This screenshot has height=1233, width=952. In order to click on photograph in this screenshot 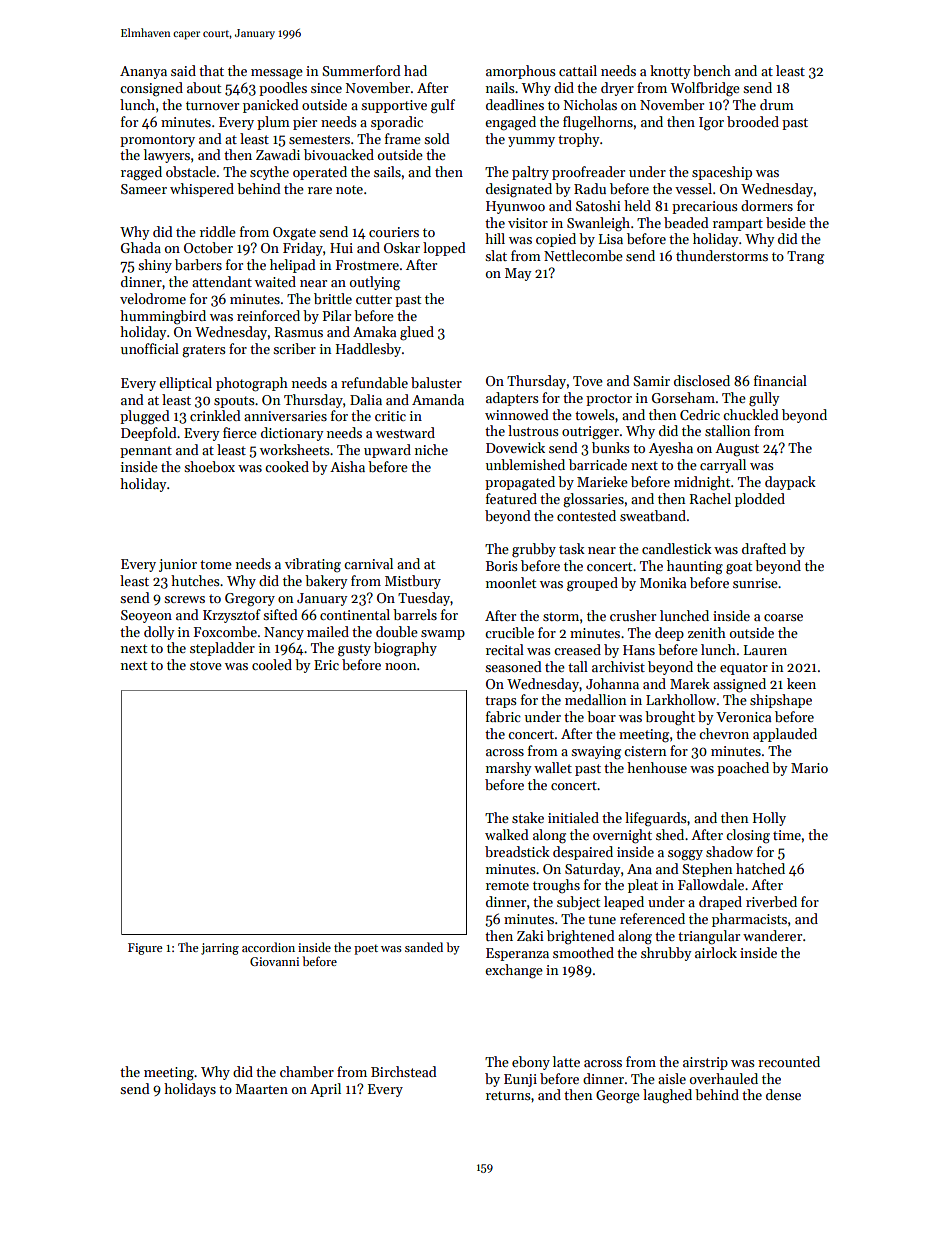, I will do `click(252, 384)`.
